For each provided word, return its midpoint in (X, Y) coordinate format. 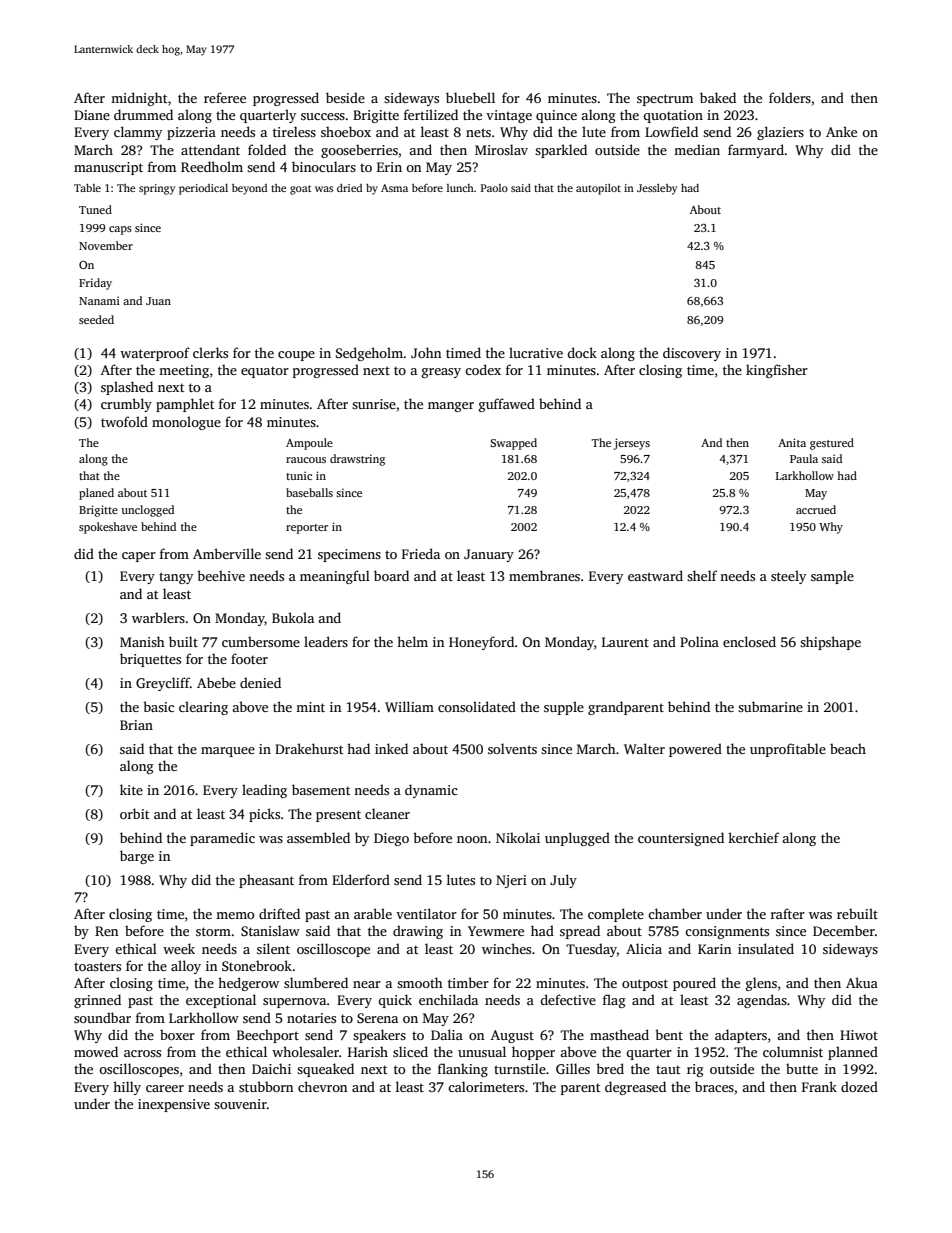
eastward (655, 575)
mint (310, 707)
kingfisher (777, 371)
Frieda (421, 553)
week (179, 948)
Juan (158, 301)
